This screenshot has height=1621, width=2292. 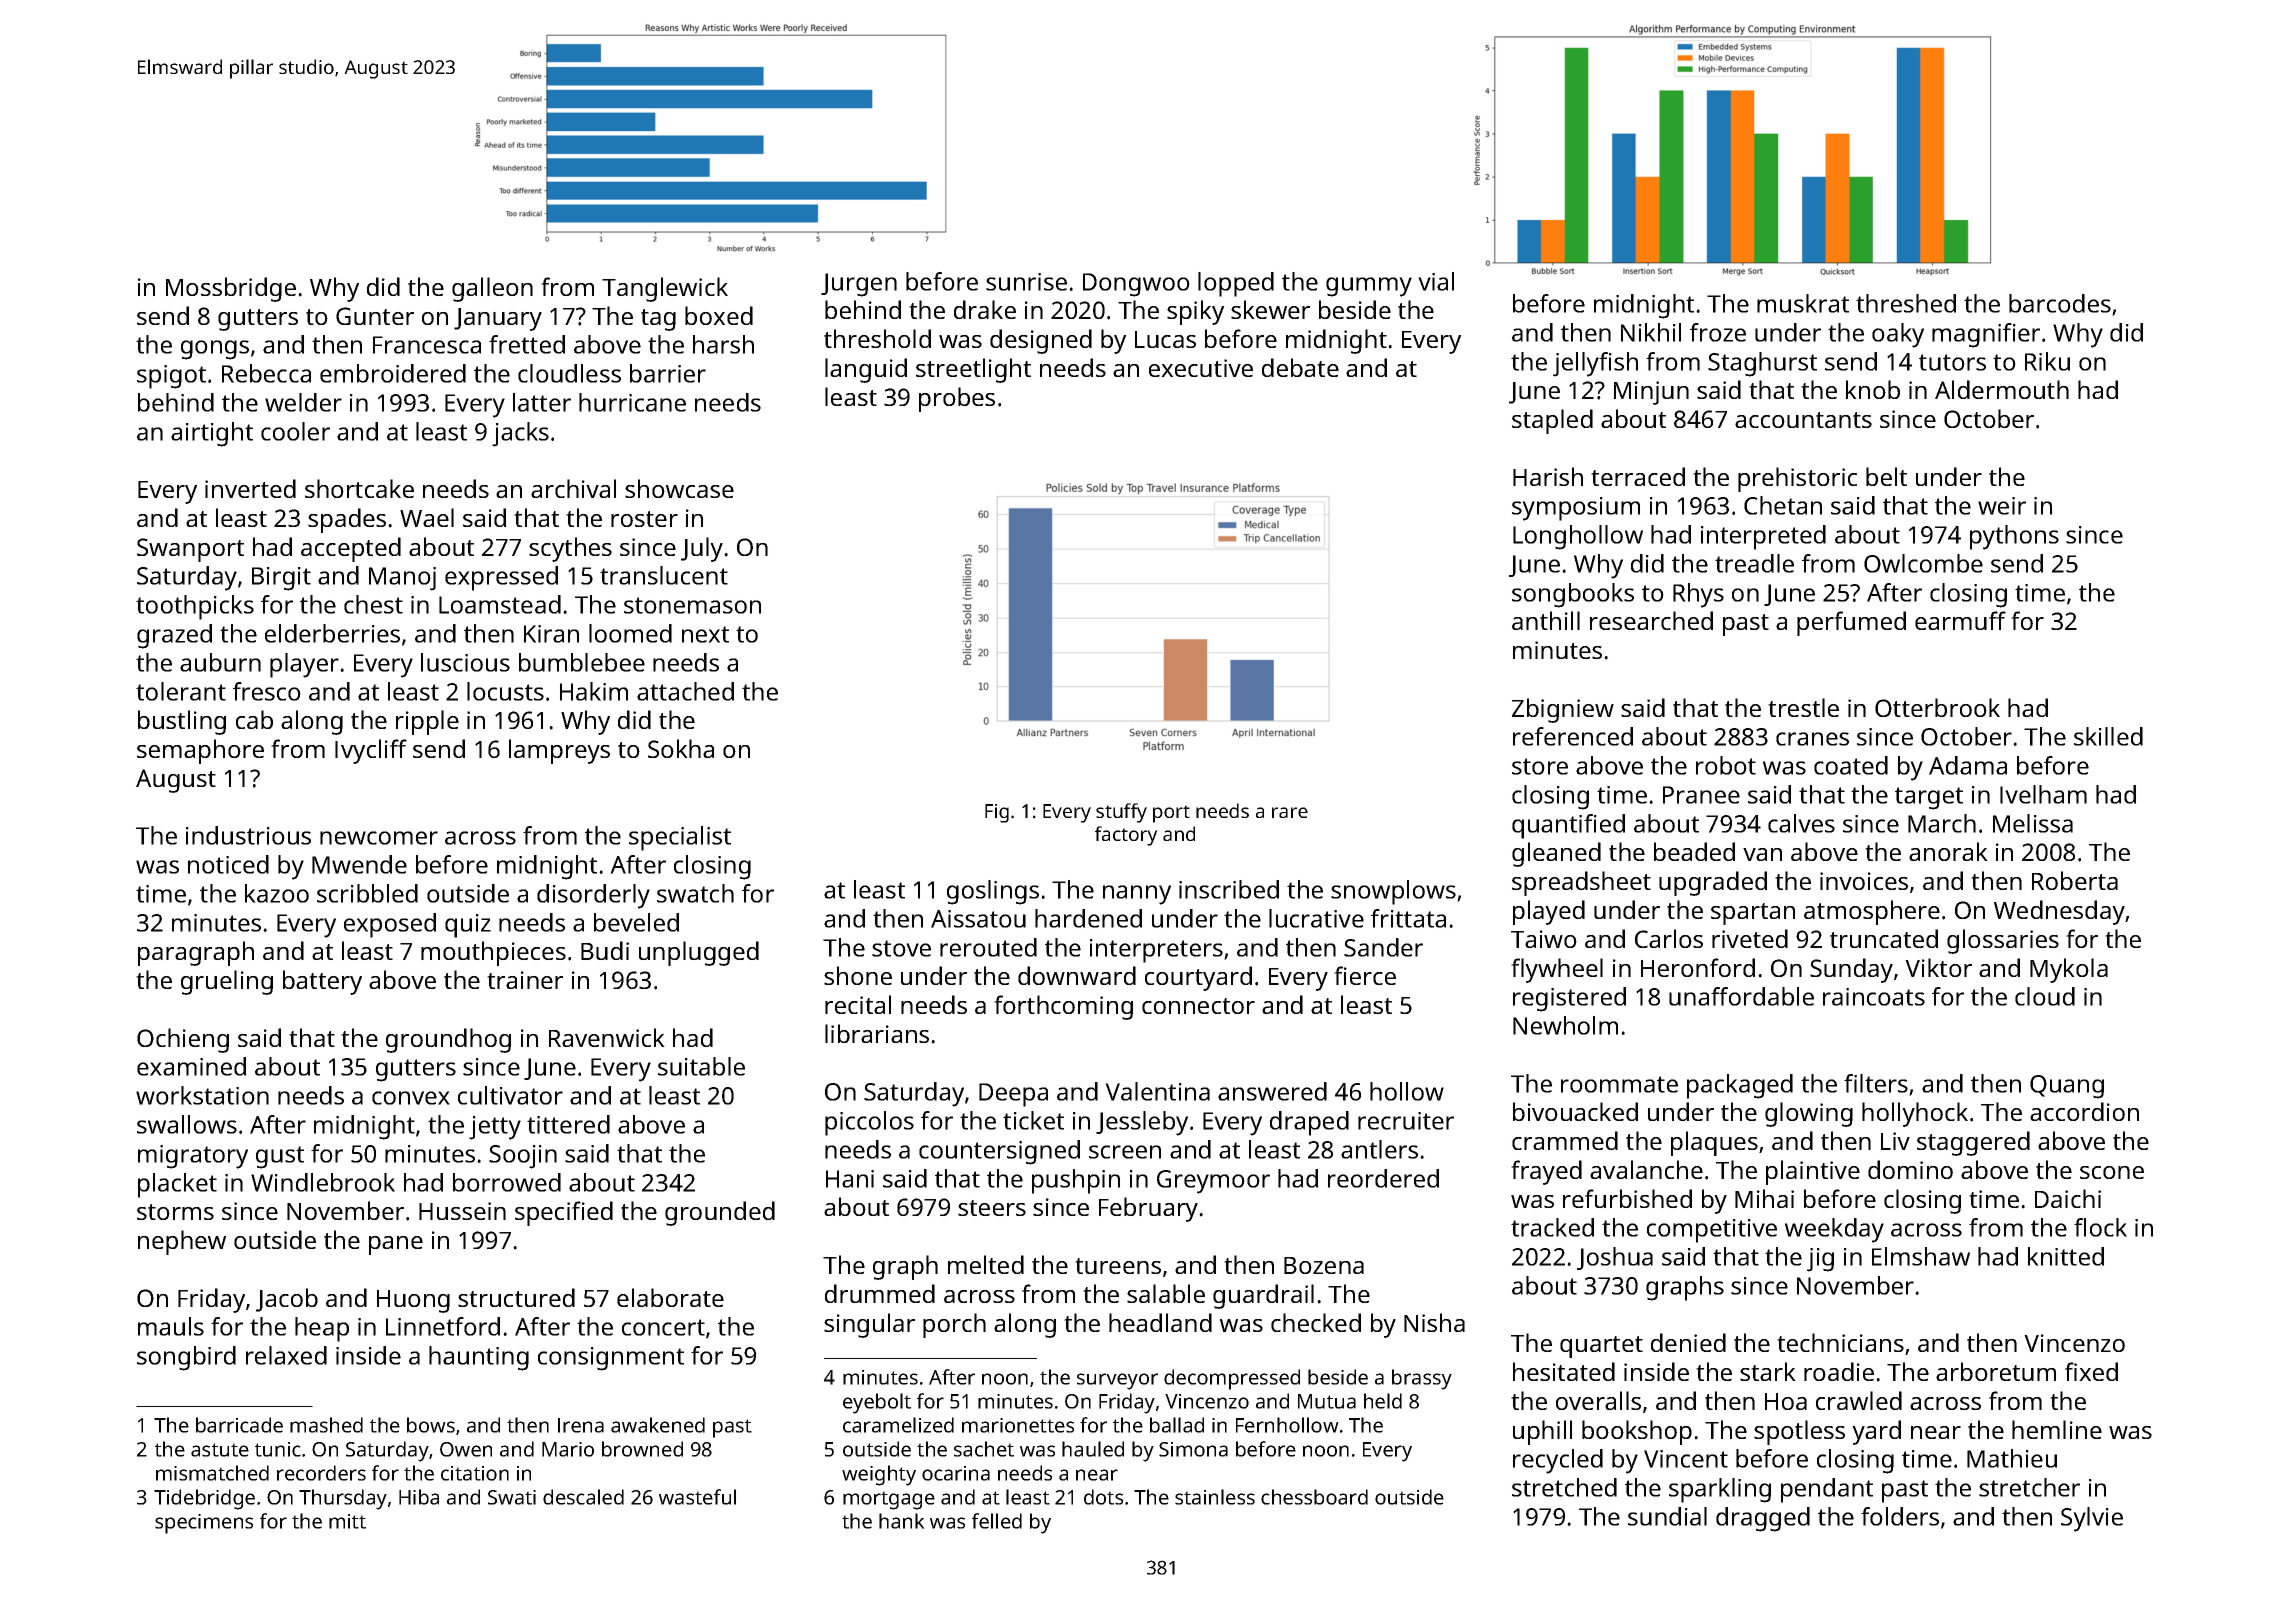 I want to click on Carlos, so click(x=1669, y=938).
